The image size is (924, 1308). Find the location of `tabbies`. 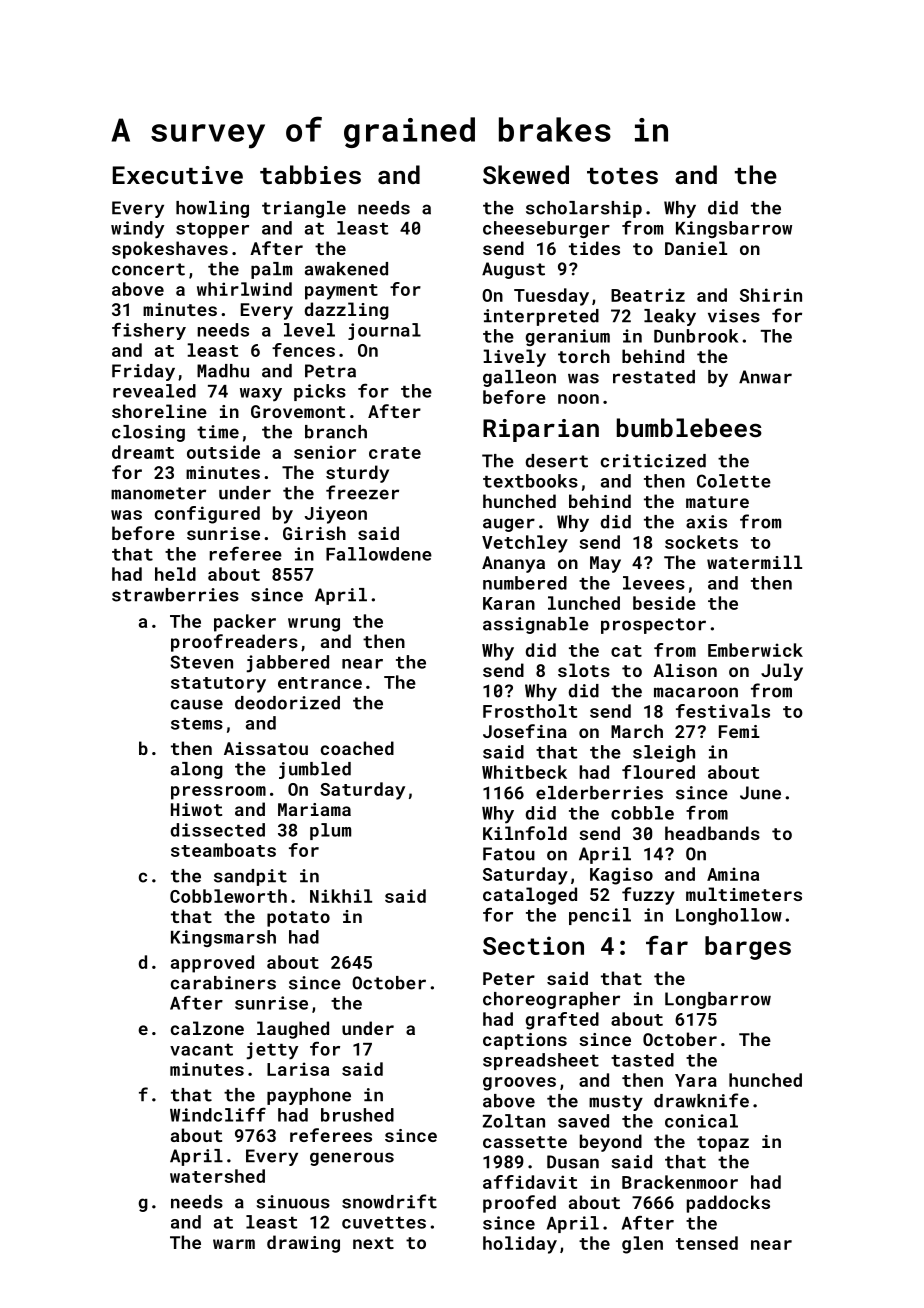

tabbies is located at coordinates (310, 174).
